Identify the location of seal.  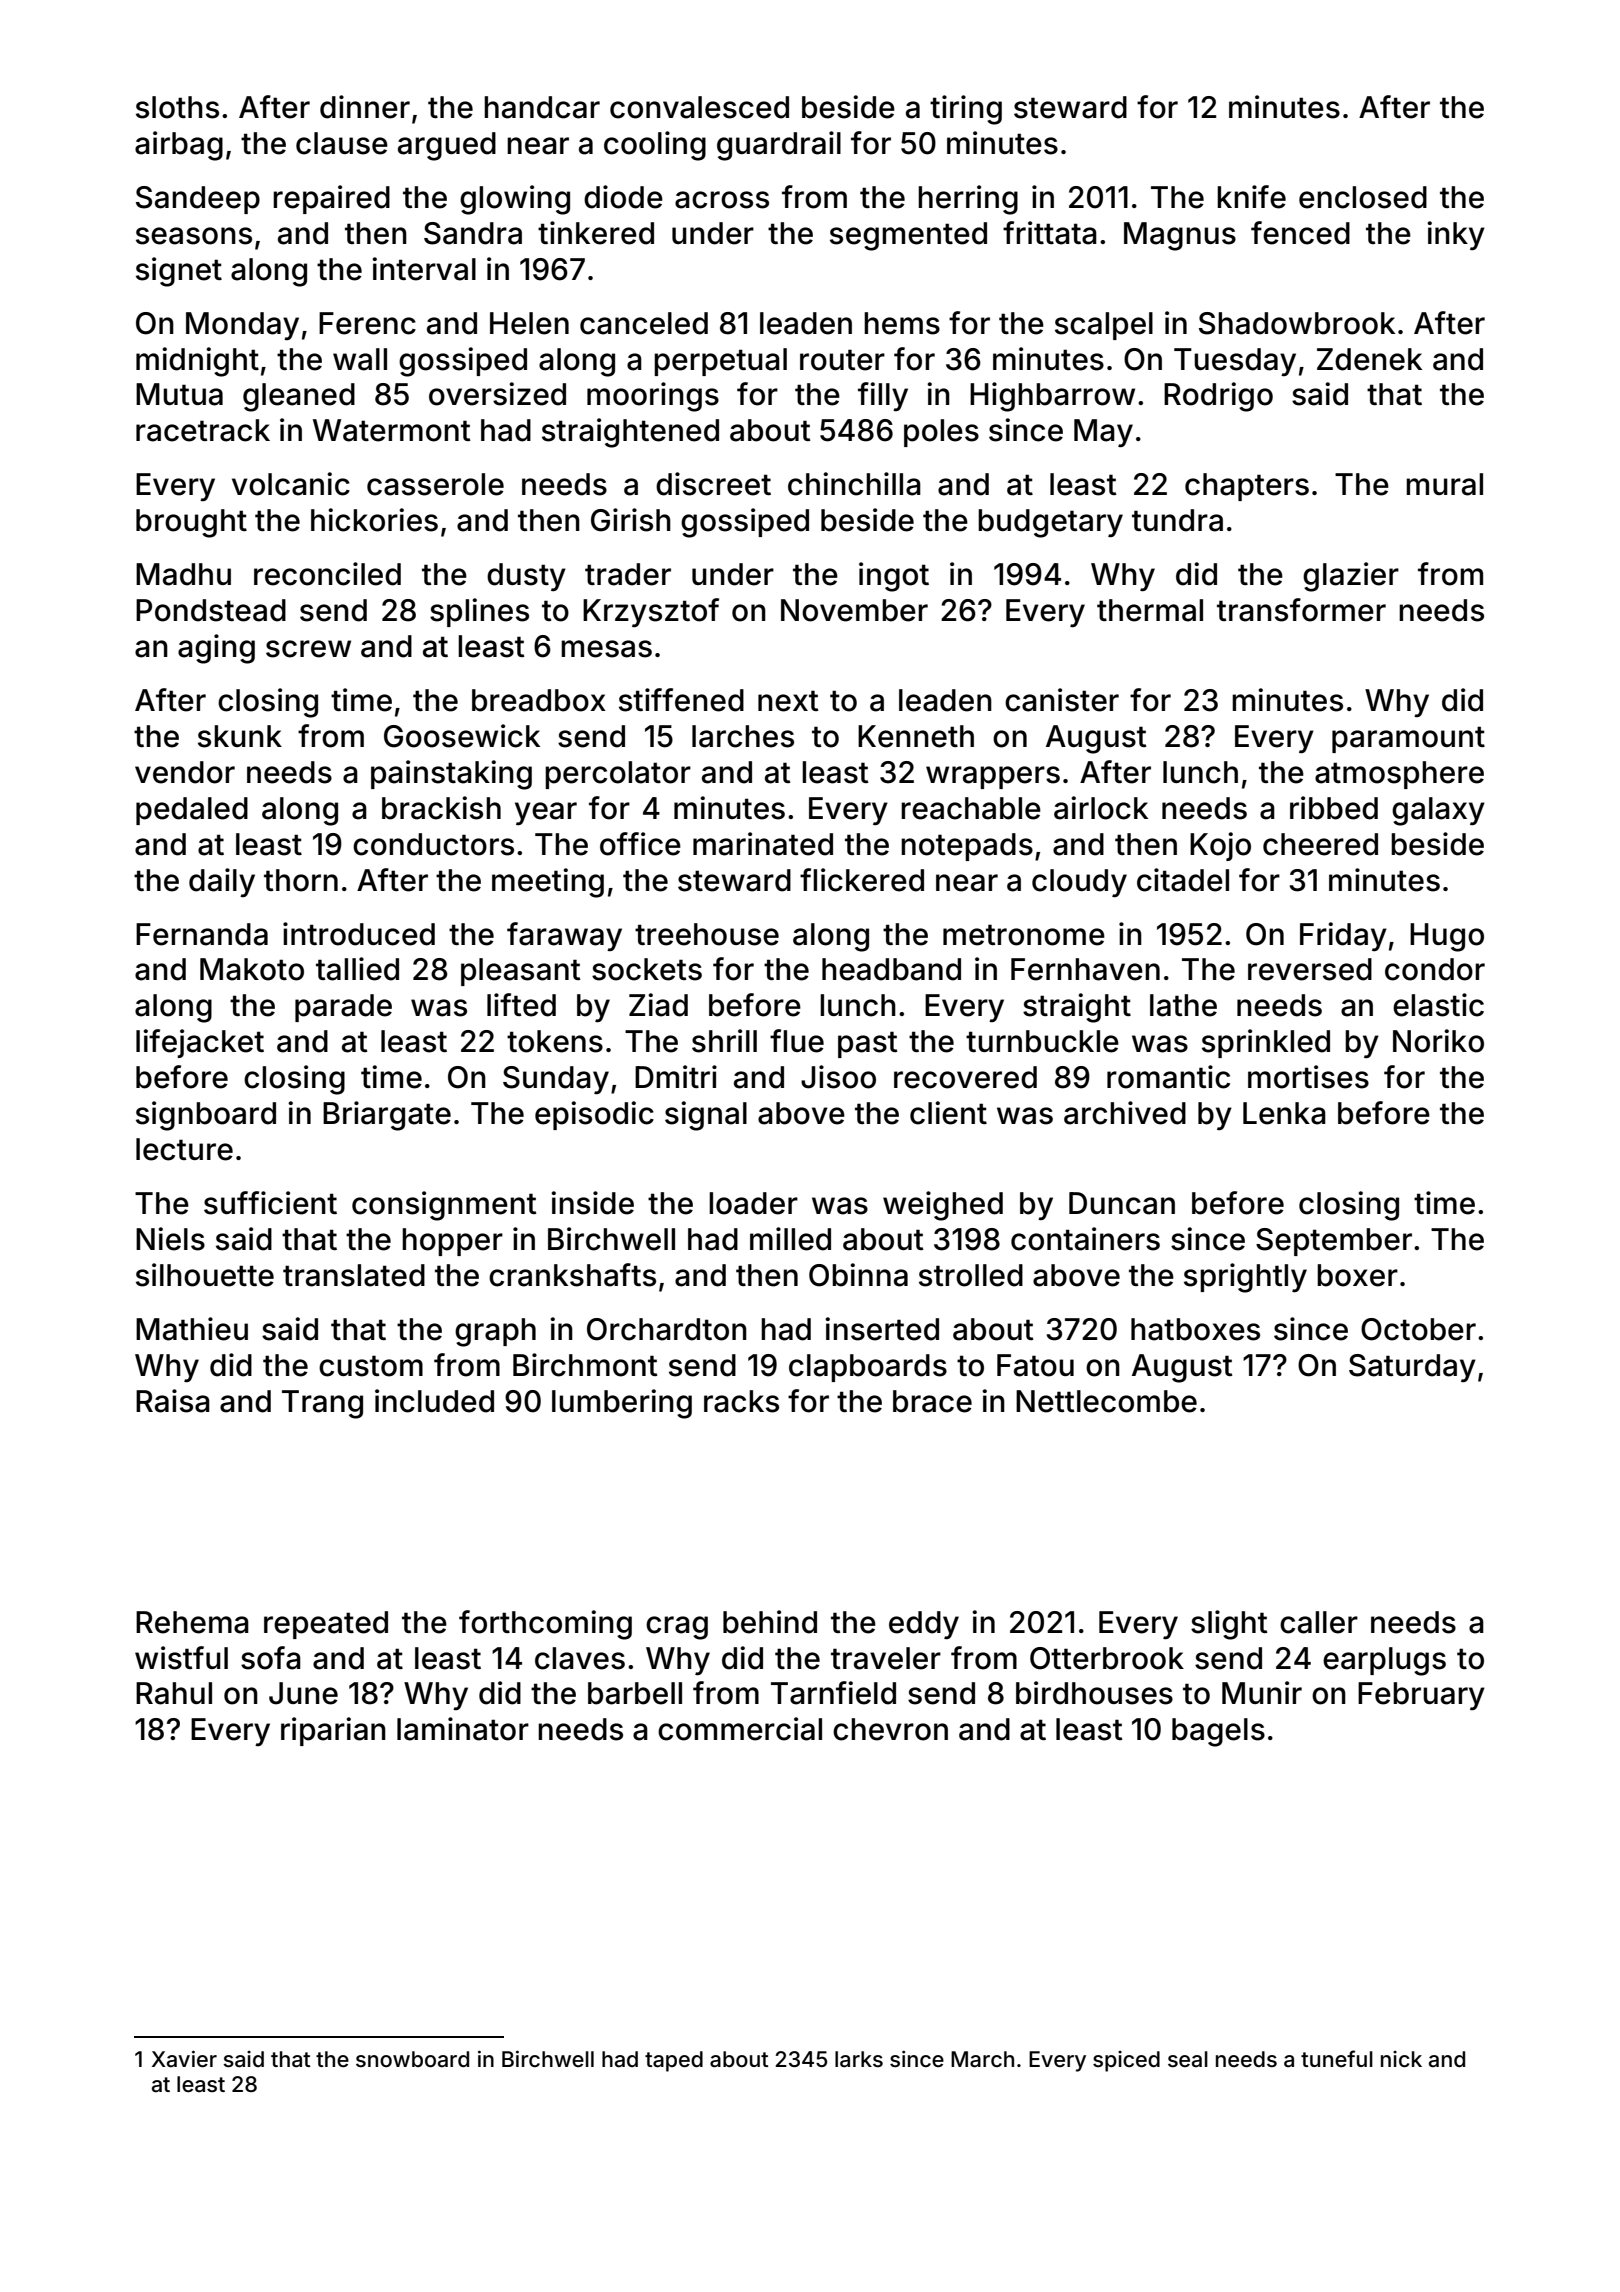
(1188, 2059).
